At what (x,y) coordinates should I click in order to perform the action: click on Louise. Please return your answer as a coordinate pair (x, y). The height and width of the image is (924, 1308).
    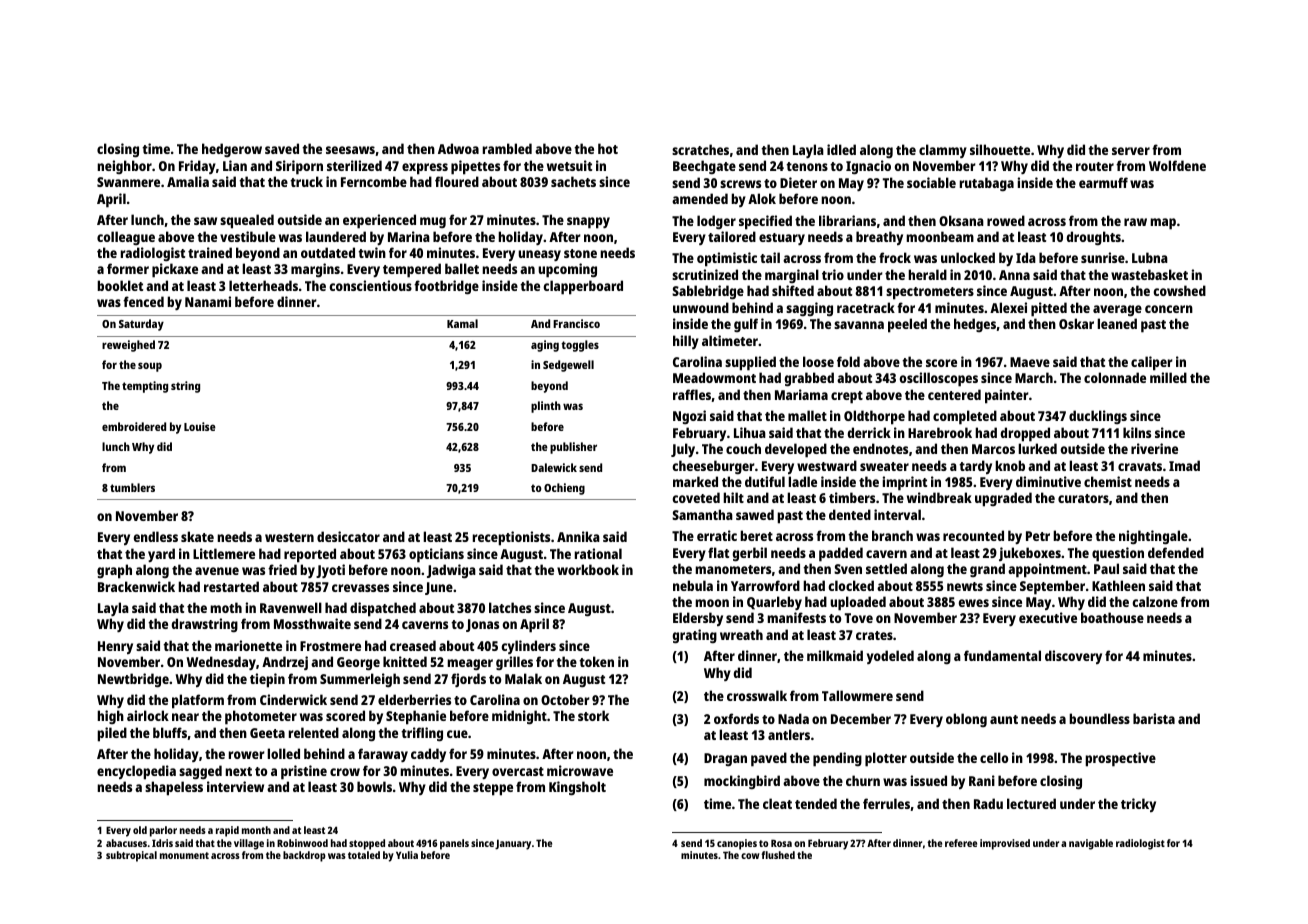
    Looking at the image, I should click on (200, 426).
